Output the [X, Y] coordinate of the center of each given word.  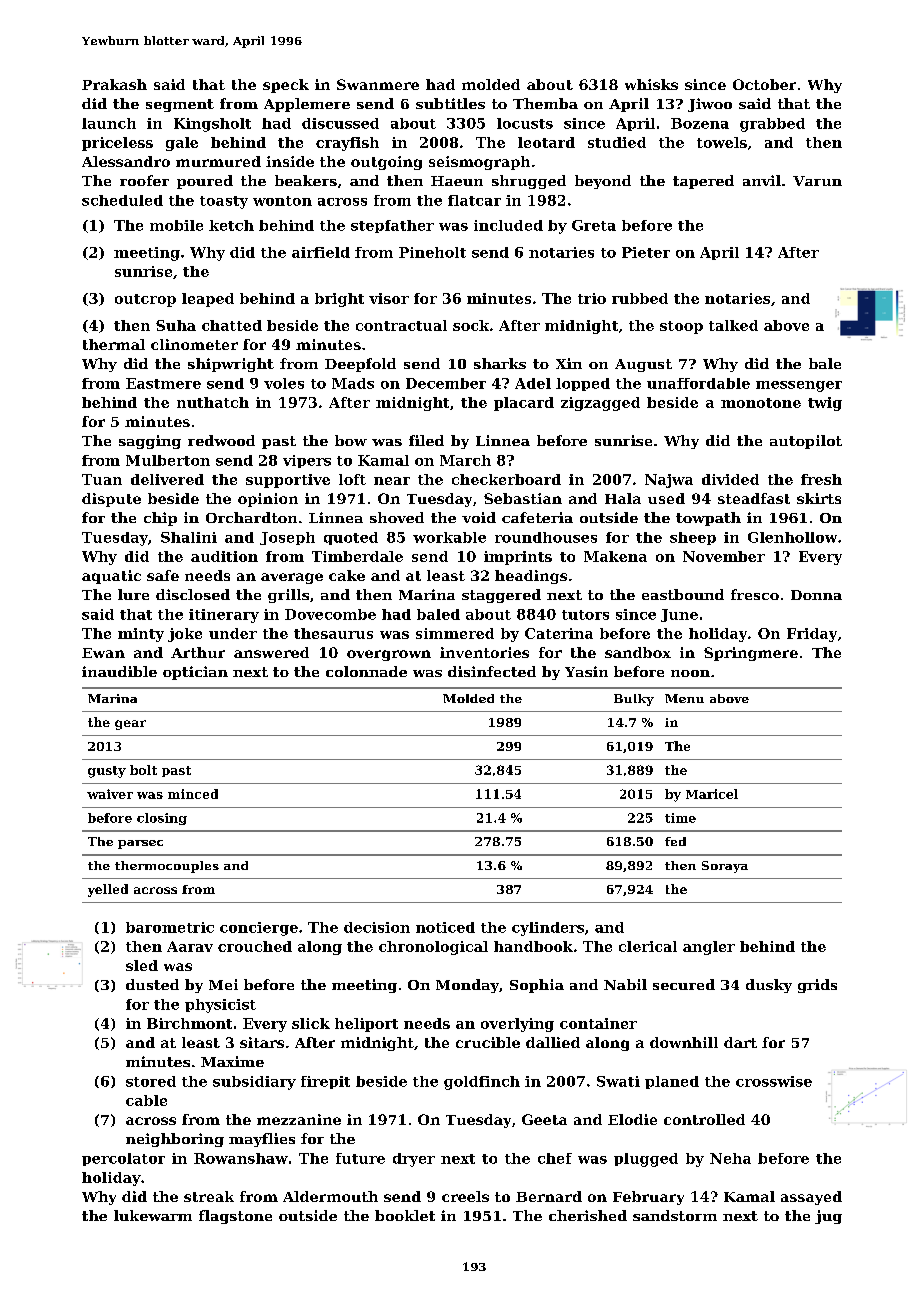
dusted [152, 984]
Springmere [751, 654]
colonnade [366, 671]
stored [151, 1081]
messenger [799, 386]
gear [130, 725]
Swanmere [378, 84]
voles [284, 383]
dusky [769, 986]
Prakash [114, 84]
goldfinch [482, 1083]
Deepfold [360, 365]
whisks [651, 84]
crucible [488, 1042]
